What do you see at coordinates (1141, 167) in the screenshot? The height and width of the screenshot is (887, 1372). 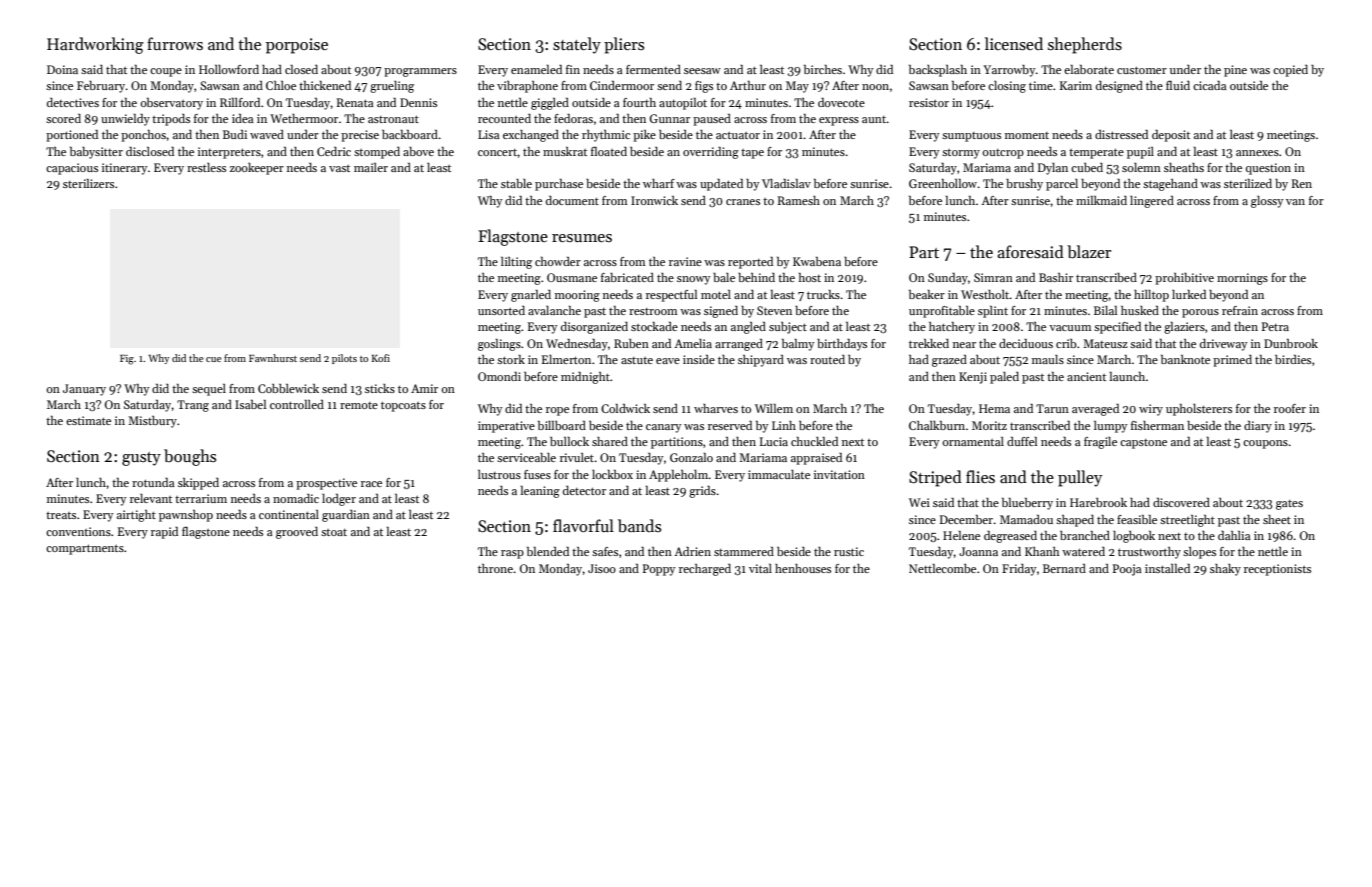 I see `solemn` at bounding box center [1141, 167].
